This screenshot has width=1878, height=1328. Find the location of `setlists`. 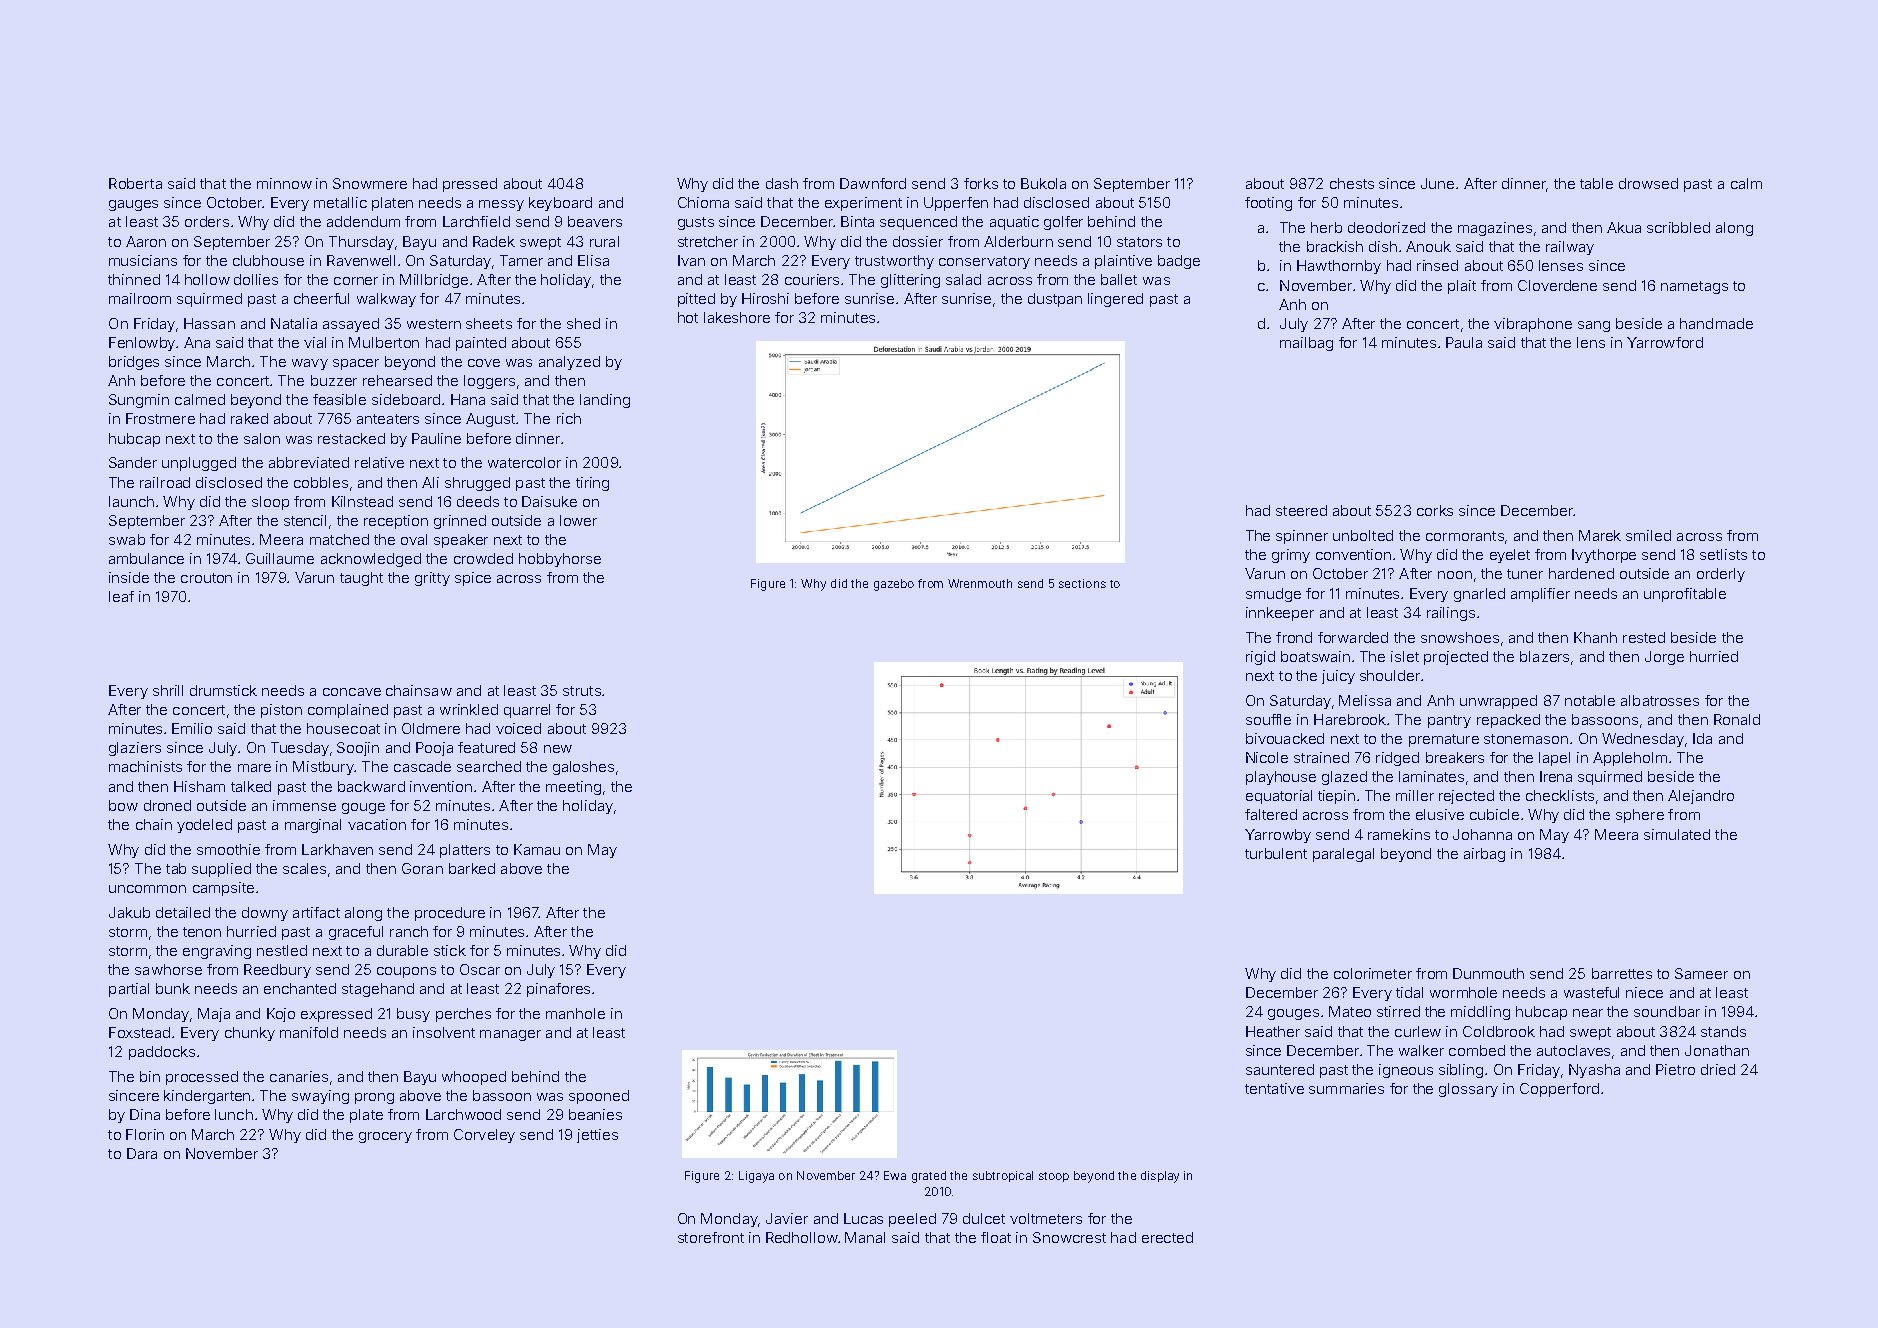

setlists is located at coordinates (1723, 554).
